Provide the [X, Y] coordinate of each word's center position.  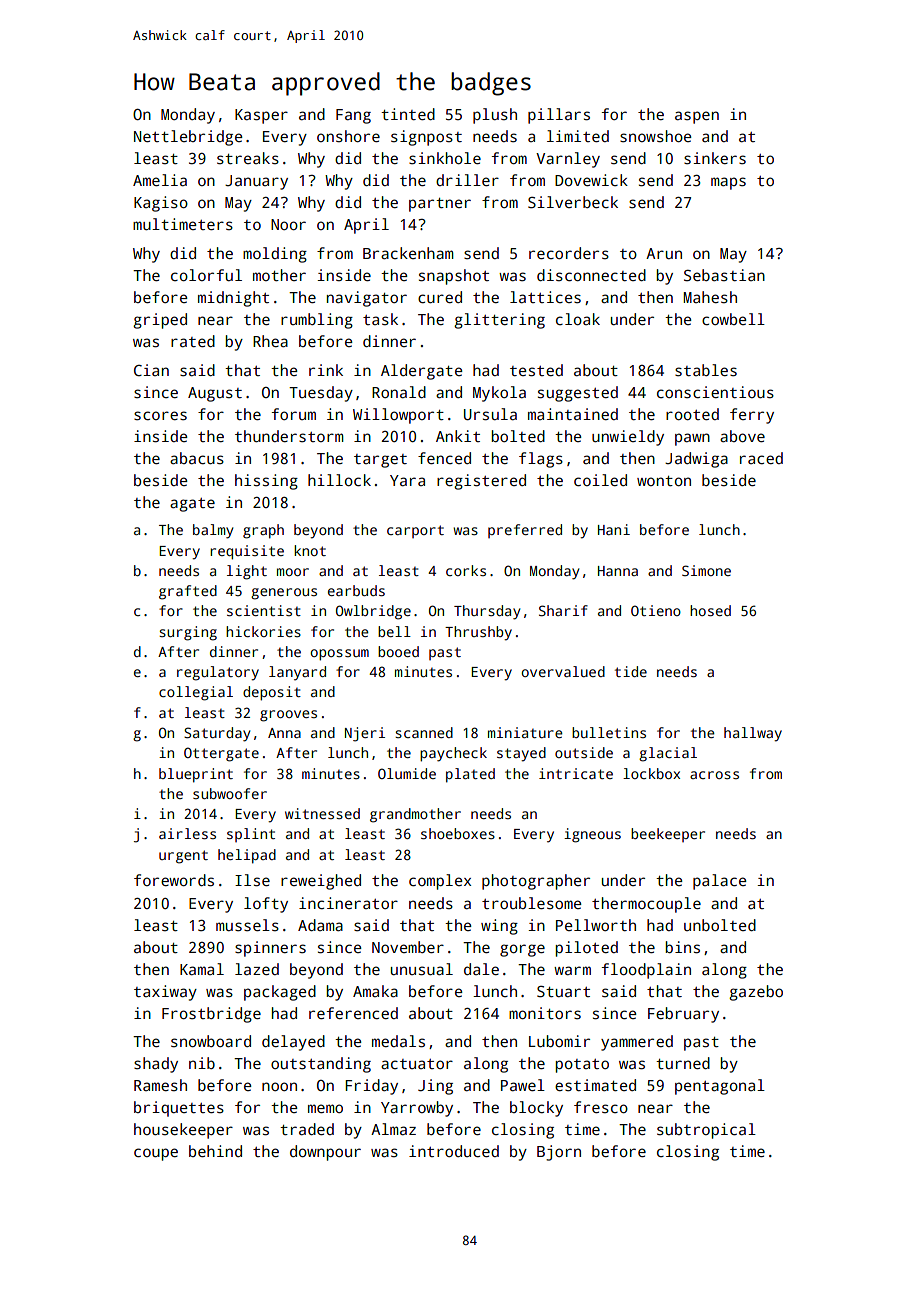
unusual [422, 969]
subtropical [706, 1131]
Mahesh [710, 297]
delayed [293, 1043]
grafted [188, 592]
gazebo [756, 993]
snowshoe [656, 136]
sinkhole [445, 158]
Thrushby [478, 633]
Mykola [499, 394]
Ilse [252, 880]
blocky [536, 1109]
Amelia [160, 180]
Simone [706, 570]
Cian [151, 370]
